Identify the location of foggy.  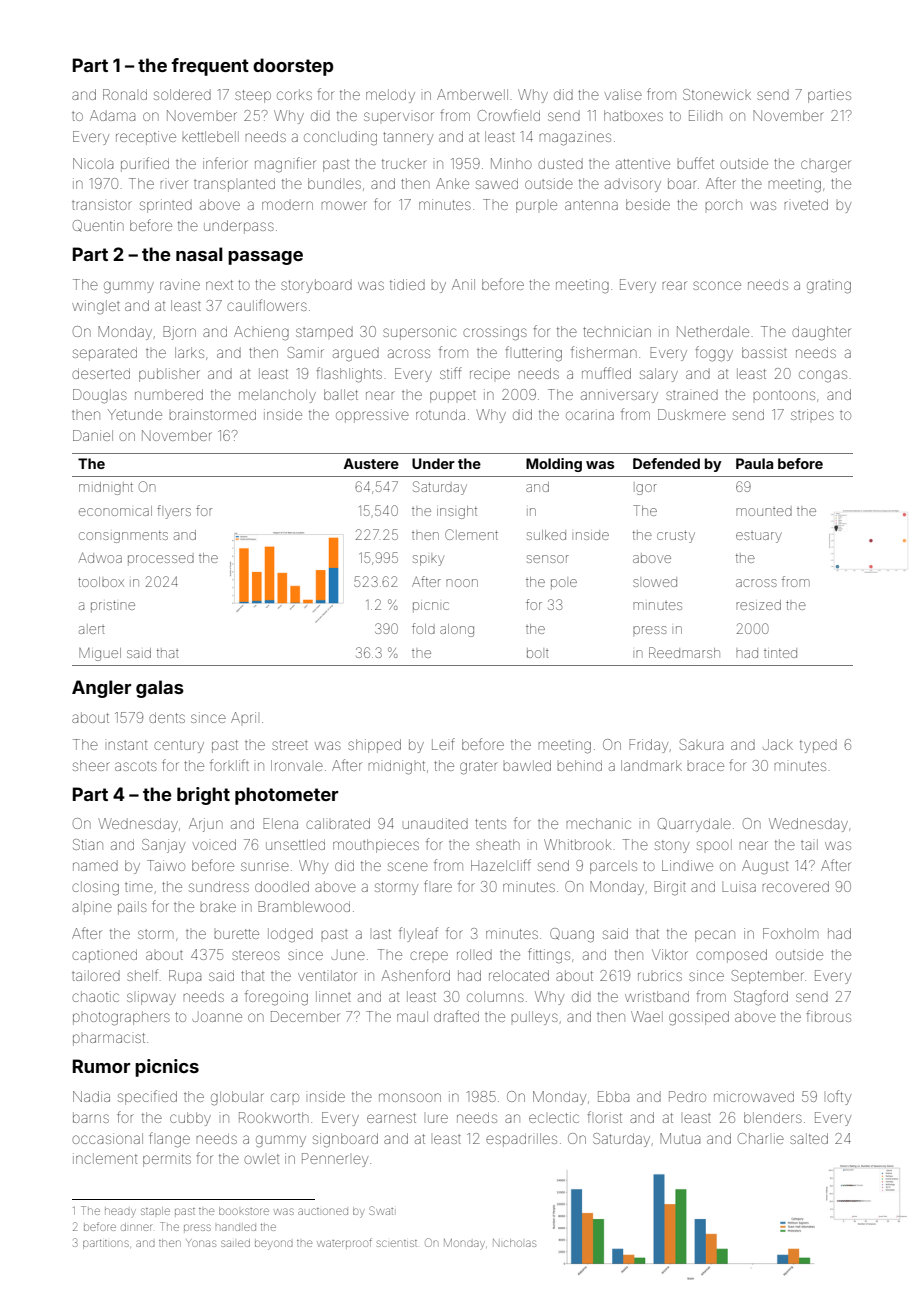
(714, 354).
